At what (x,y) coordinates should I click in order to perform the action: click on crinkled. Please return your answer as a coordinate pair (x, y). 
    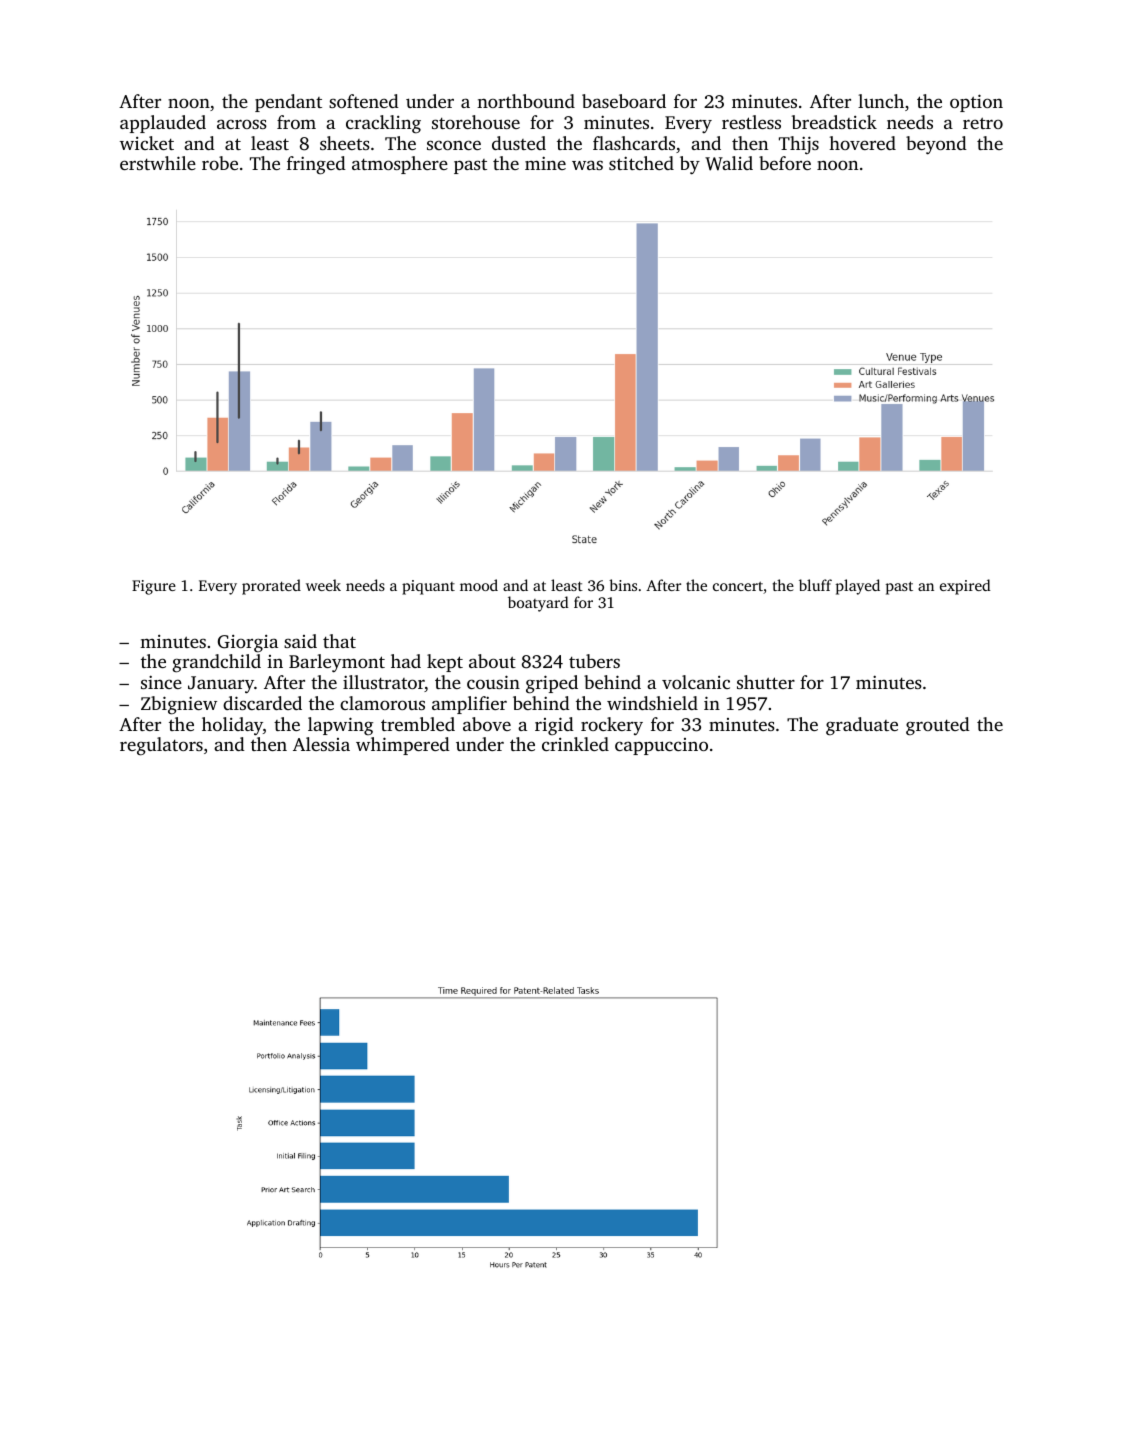
    Looking at the image, I should click on (575, 744).
